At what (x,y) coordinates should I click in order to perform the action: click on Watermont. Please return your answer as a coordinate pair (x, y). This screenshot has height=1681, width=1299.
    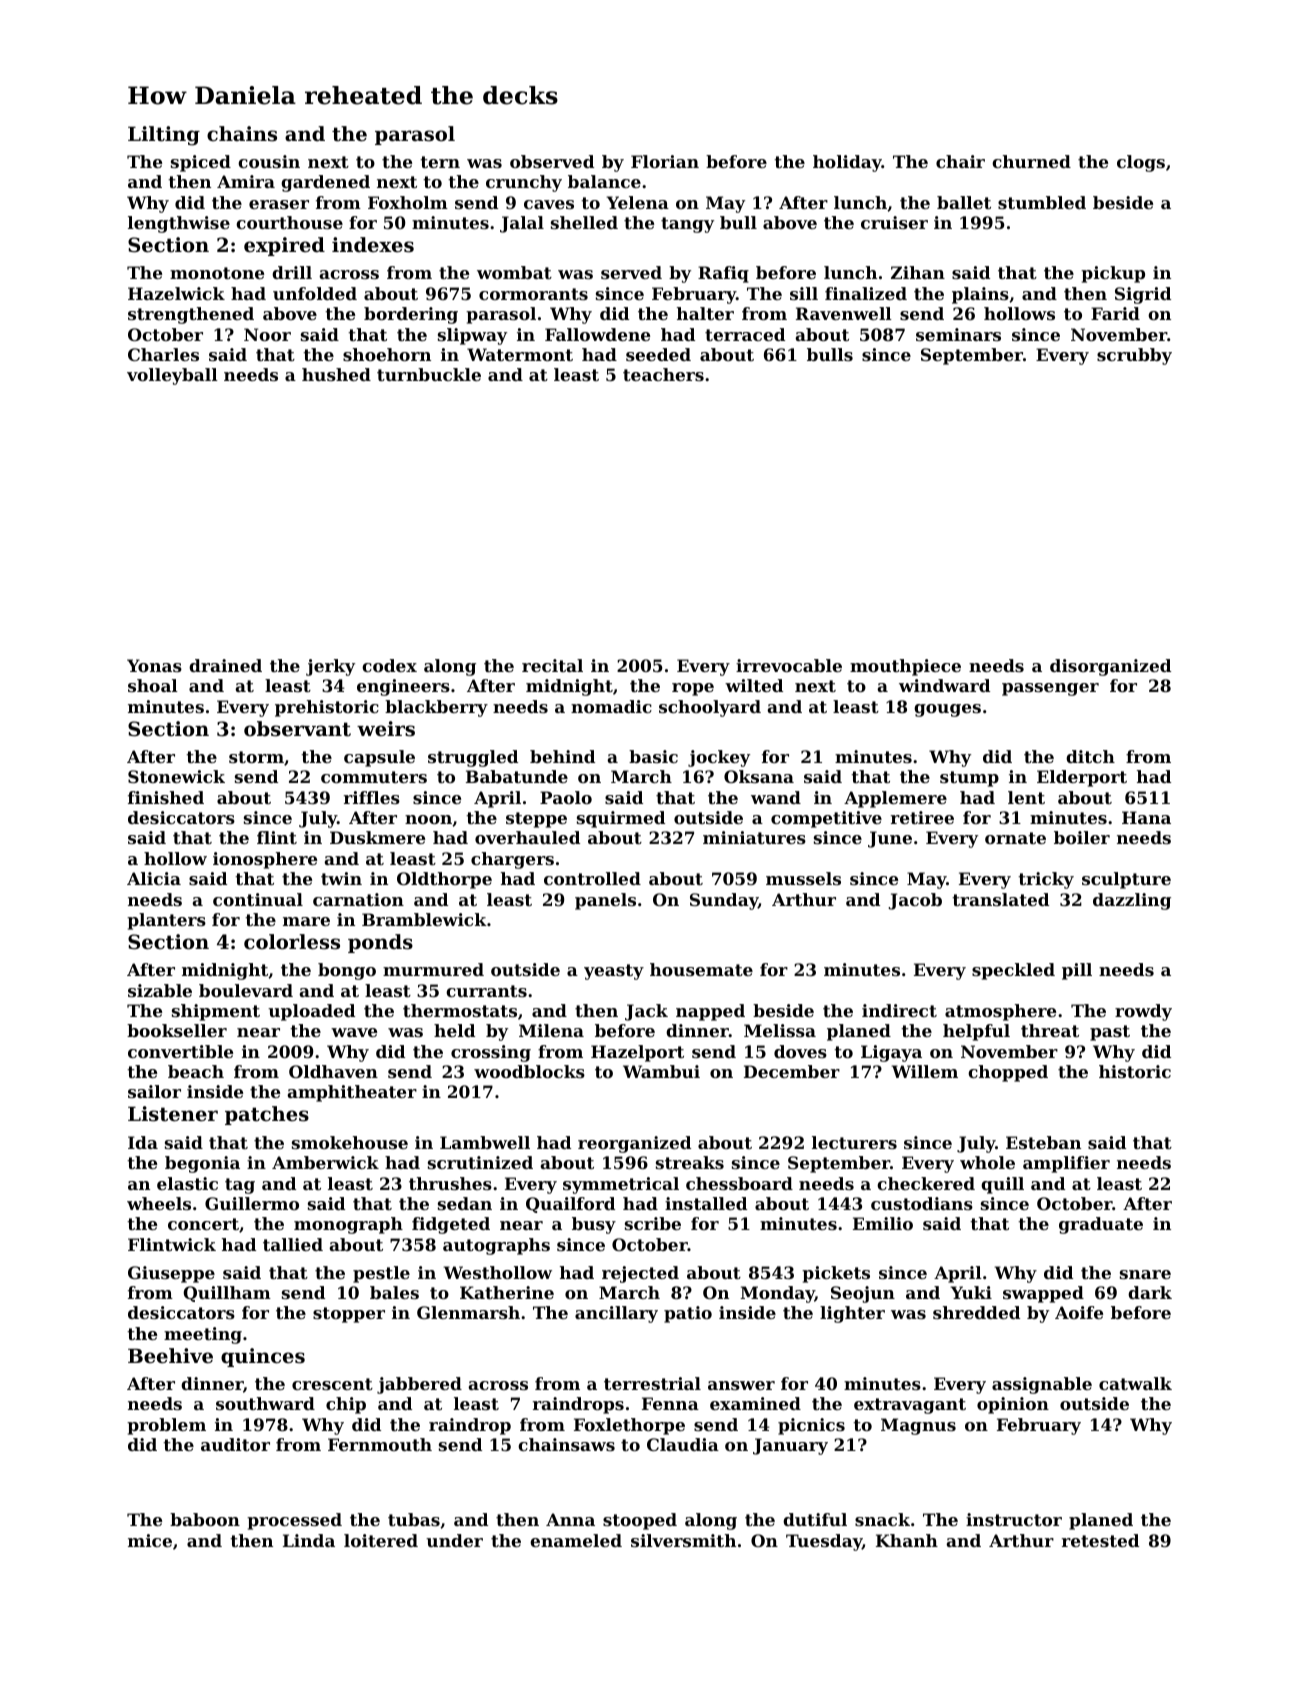
    Looking at the image, I should click on (520, 354).
